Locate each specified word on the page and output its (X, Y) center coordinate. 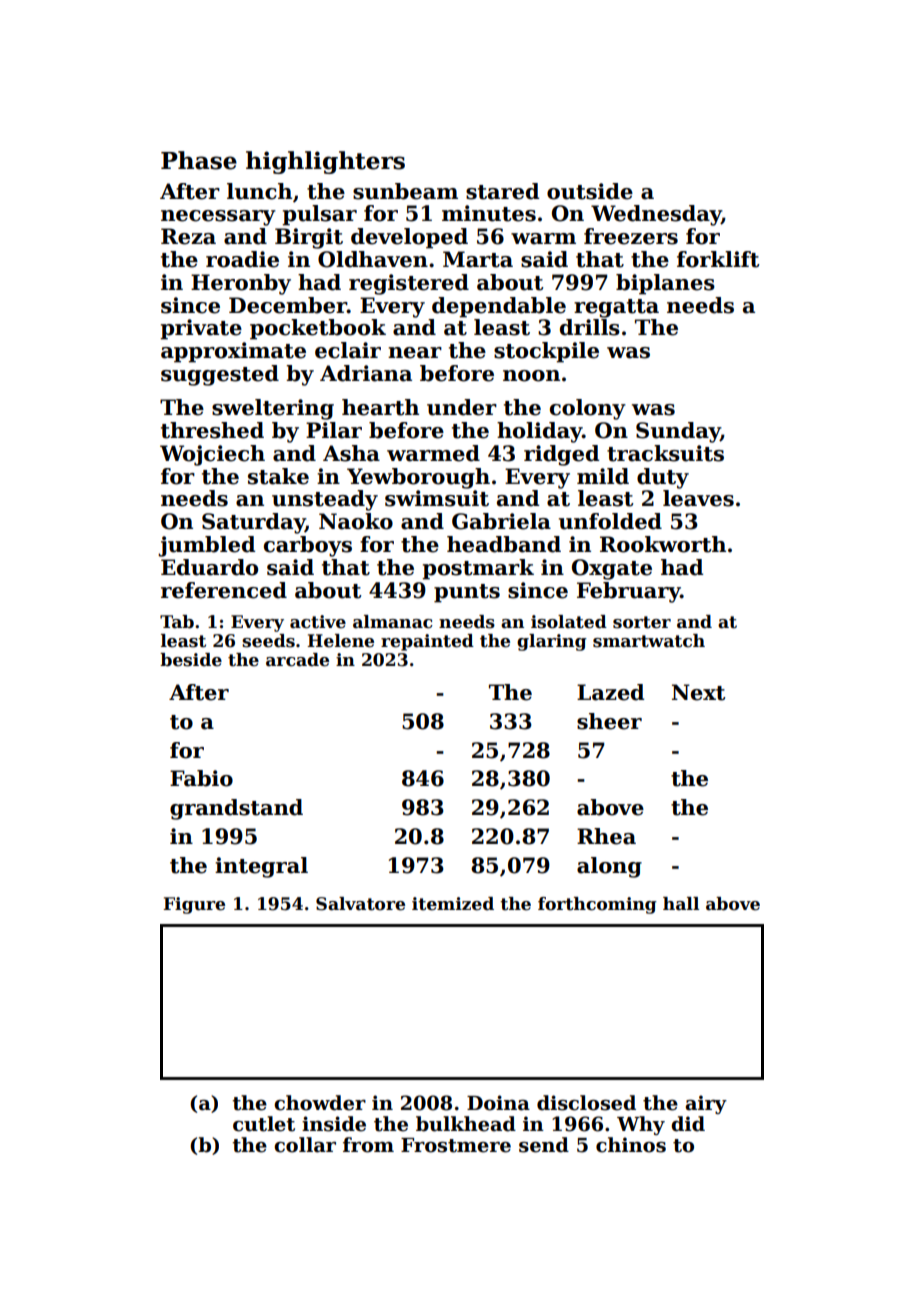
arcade (297, 660)
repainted (427, 642)
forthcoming (597, 905)
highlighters (325, 162)
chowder (320, 1103)
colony (588, 409)
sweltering (273, 409)
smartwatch (649, 641)
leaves (698, 498)
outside (590, 191)
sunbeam (405, 191)
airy (706, 1104)
